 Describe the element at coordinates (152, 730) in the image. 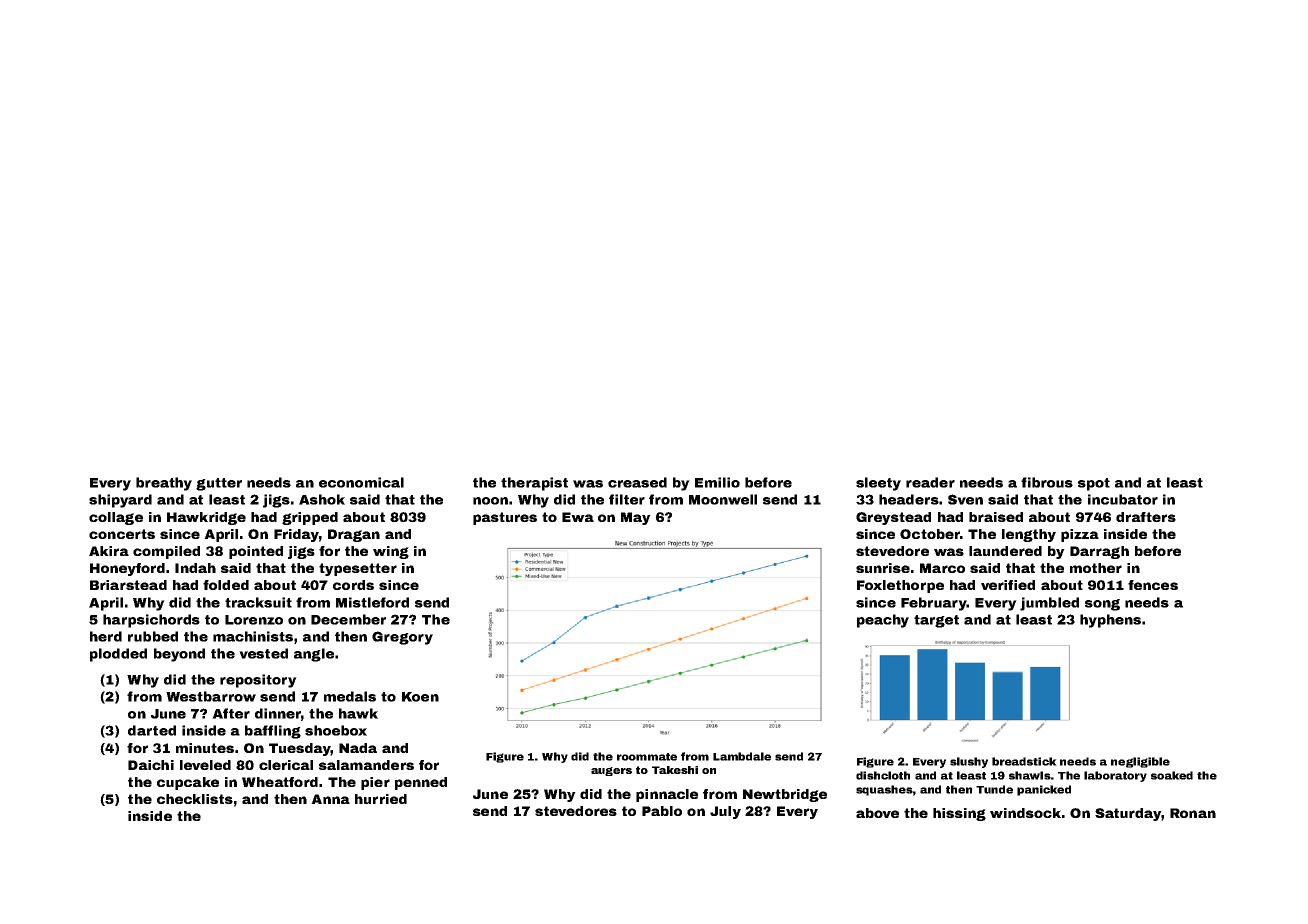

I see `darted` at that location.
